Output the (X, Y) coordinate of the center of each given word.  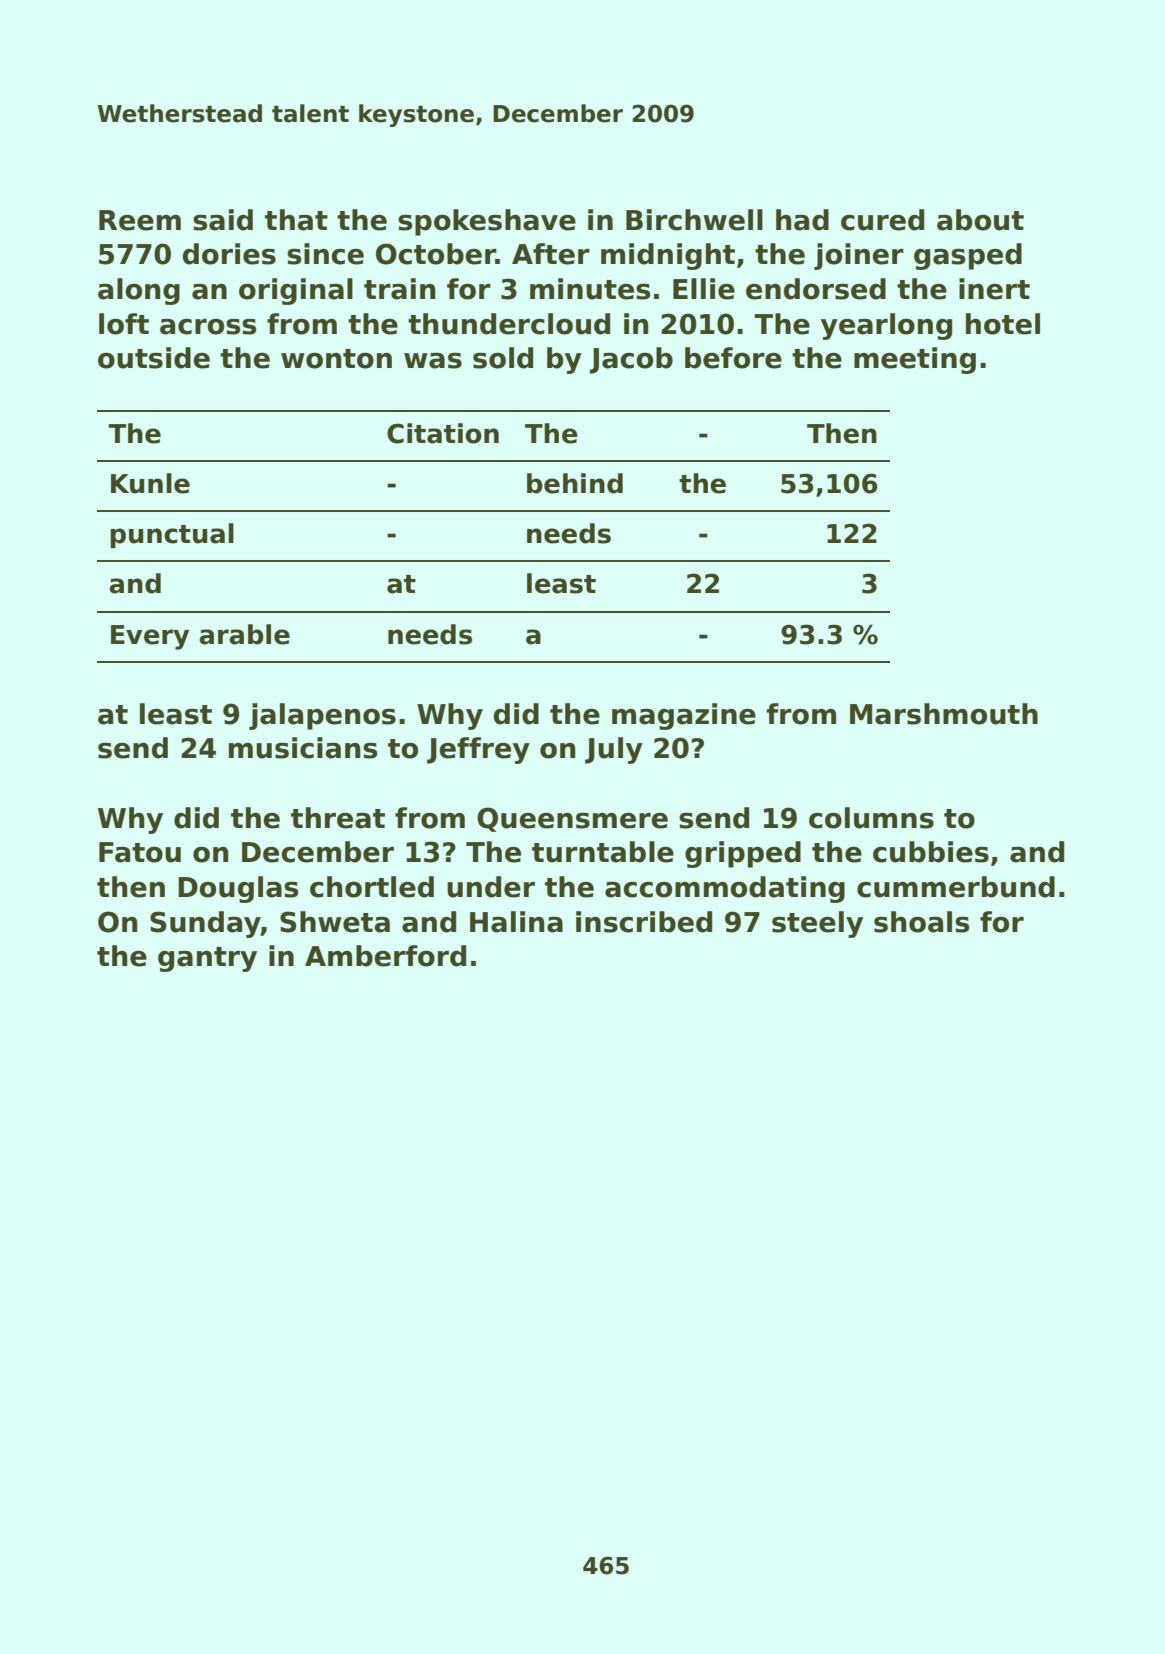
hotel (1003, 324)
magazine (684, 716)
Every (150, 637)
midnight (668, 256)
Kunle (150, 483)
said (223, 220)
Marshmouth (944, 714)
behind (575, 483)
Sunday (205, 924)
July (614, 750)
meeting (915, 360)
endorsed (816, 289)
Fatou (140, 852)
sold (503, 358)
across (208, 326)
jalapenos (322, 716)
